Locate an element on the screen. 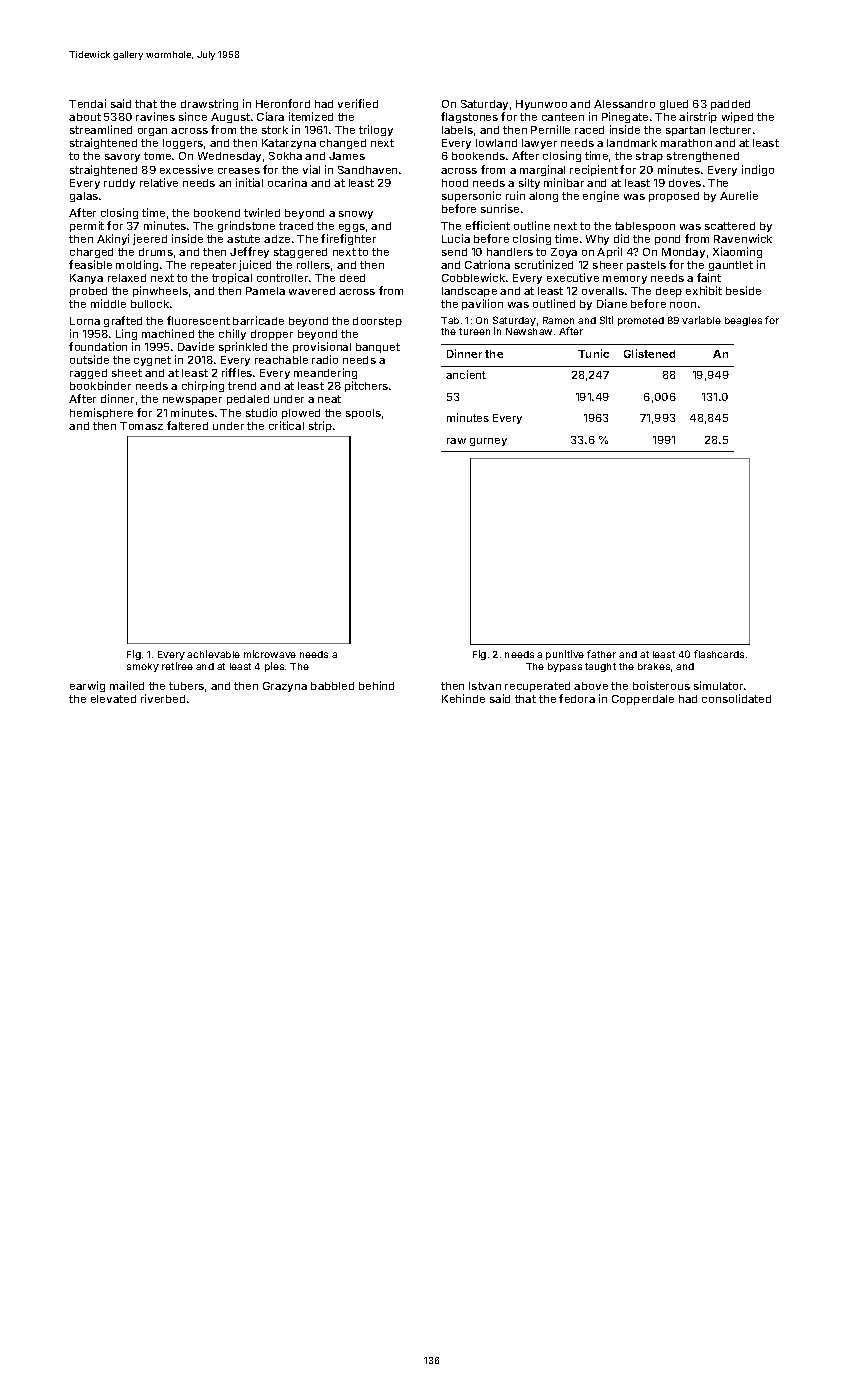 Image resolution: width=849 pixels, height=1400 pixels. padded is located at coordinates (730, 105).
